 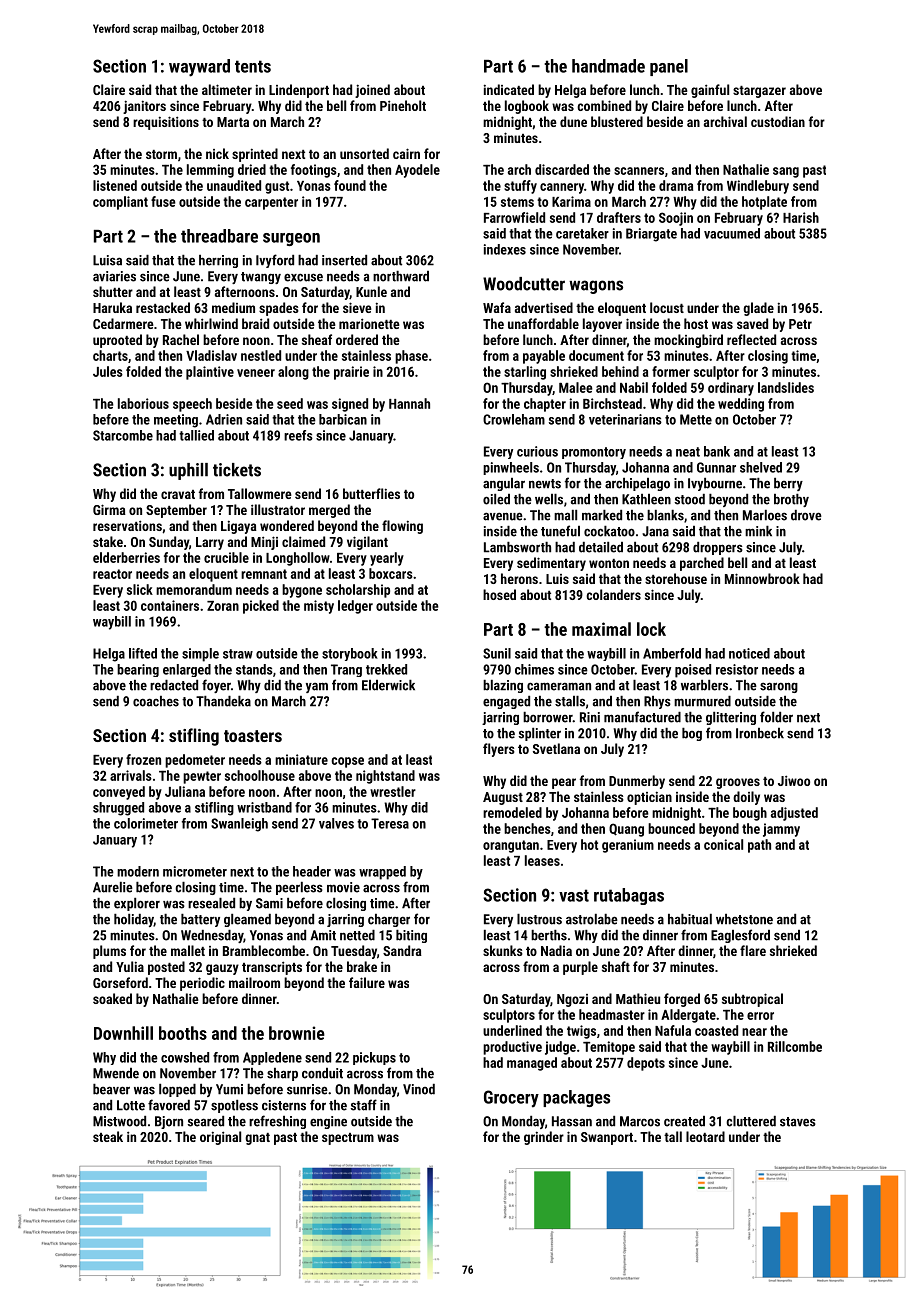 I want to click on glade, so click(x=758, y=309).
